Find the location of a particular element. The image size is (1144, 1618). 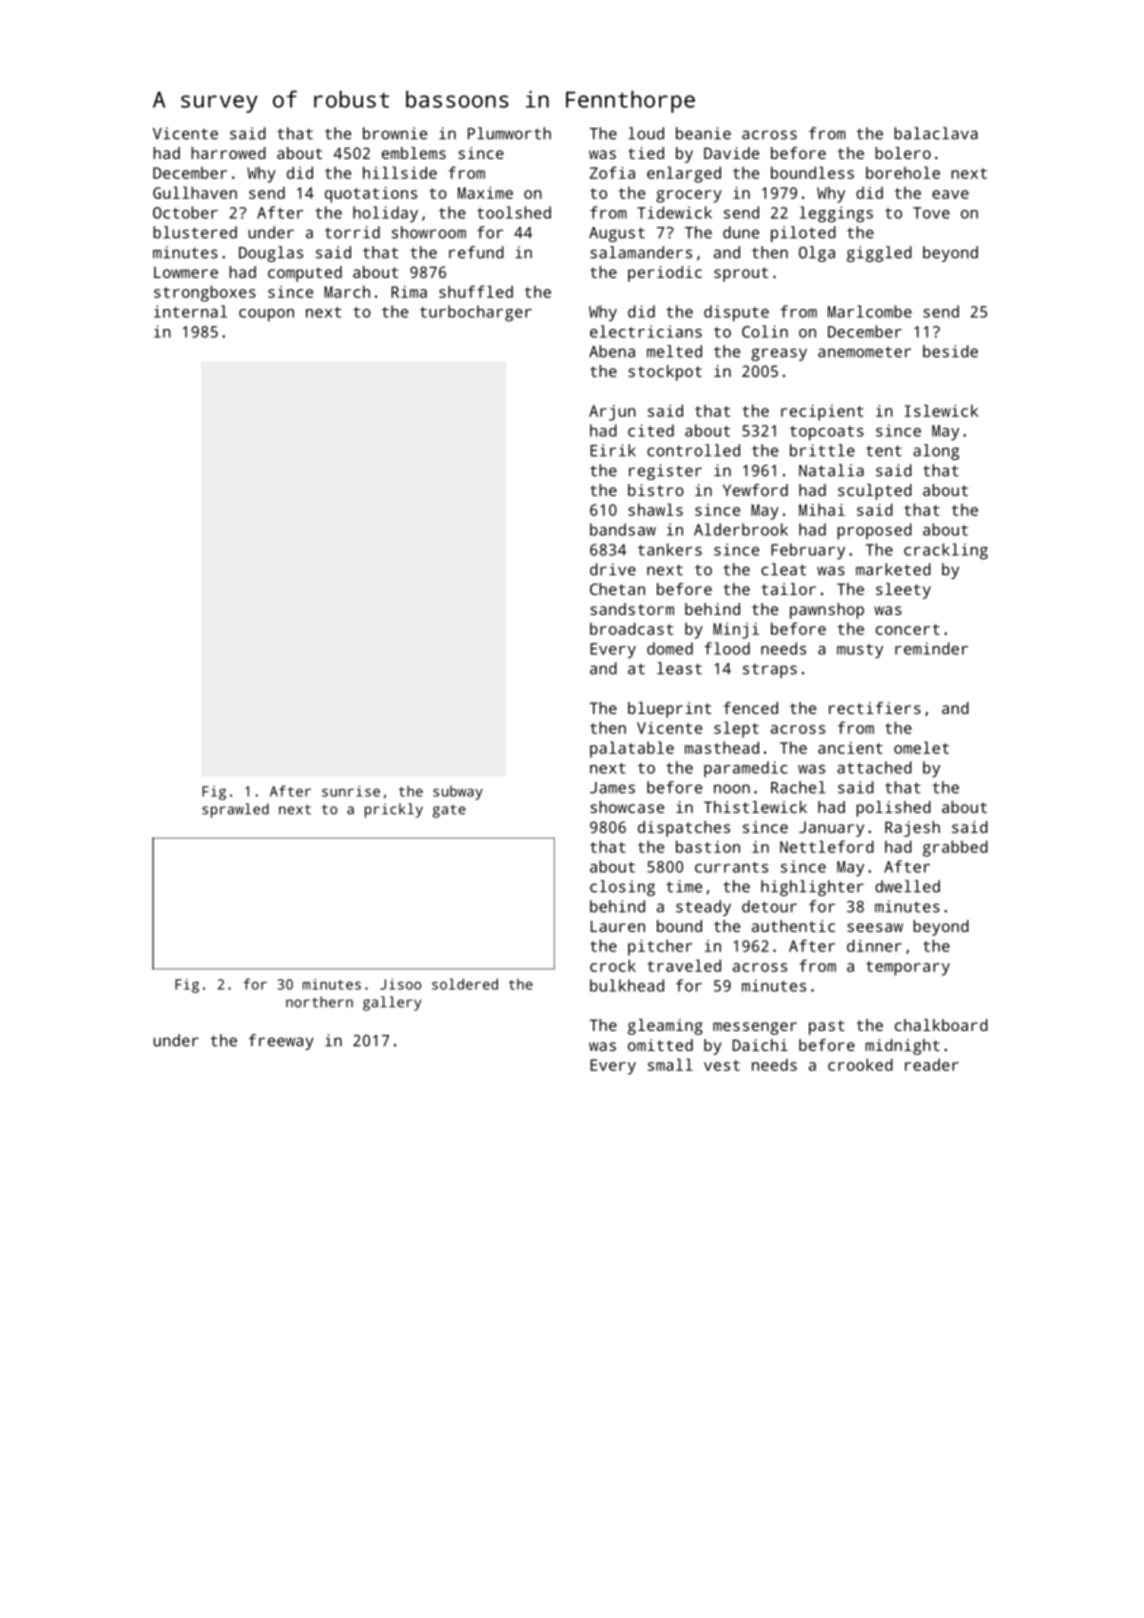

prickly is located at coordinates (394, 810).
